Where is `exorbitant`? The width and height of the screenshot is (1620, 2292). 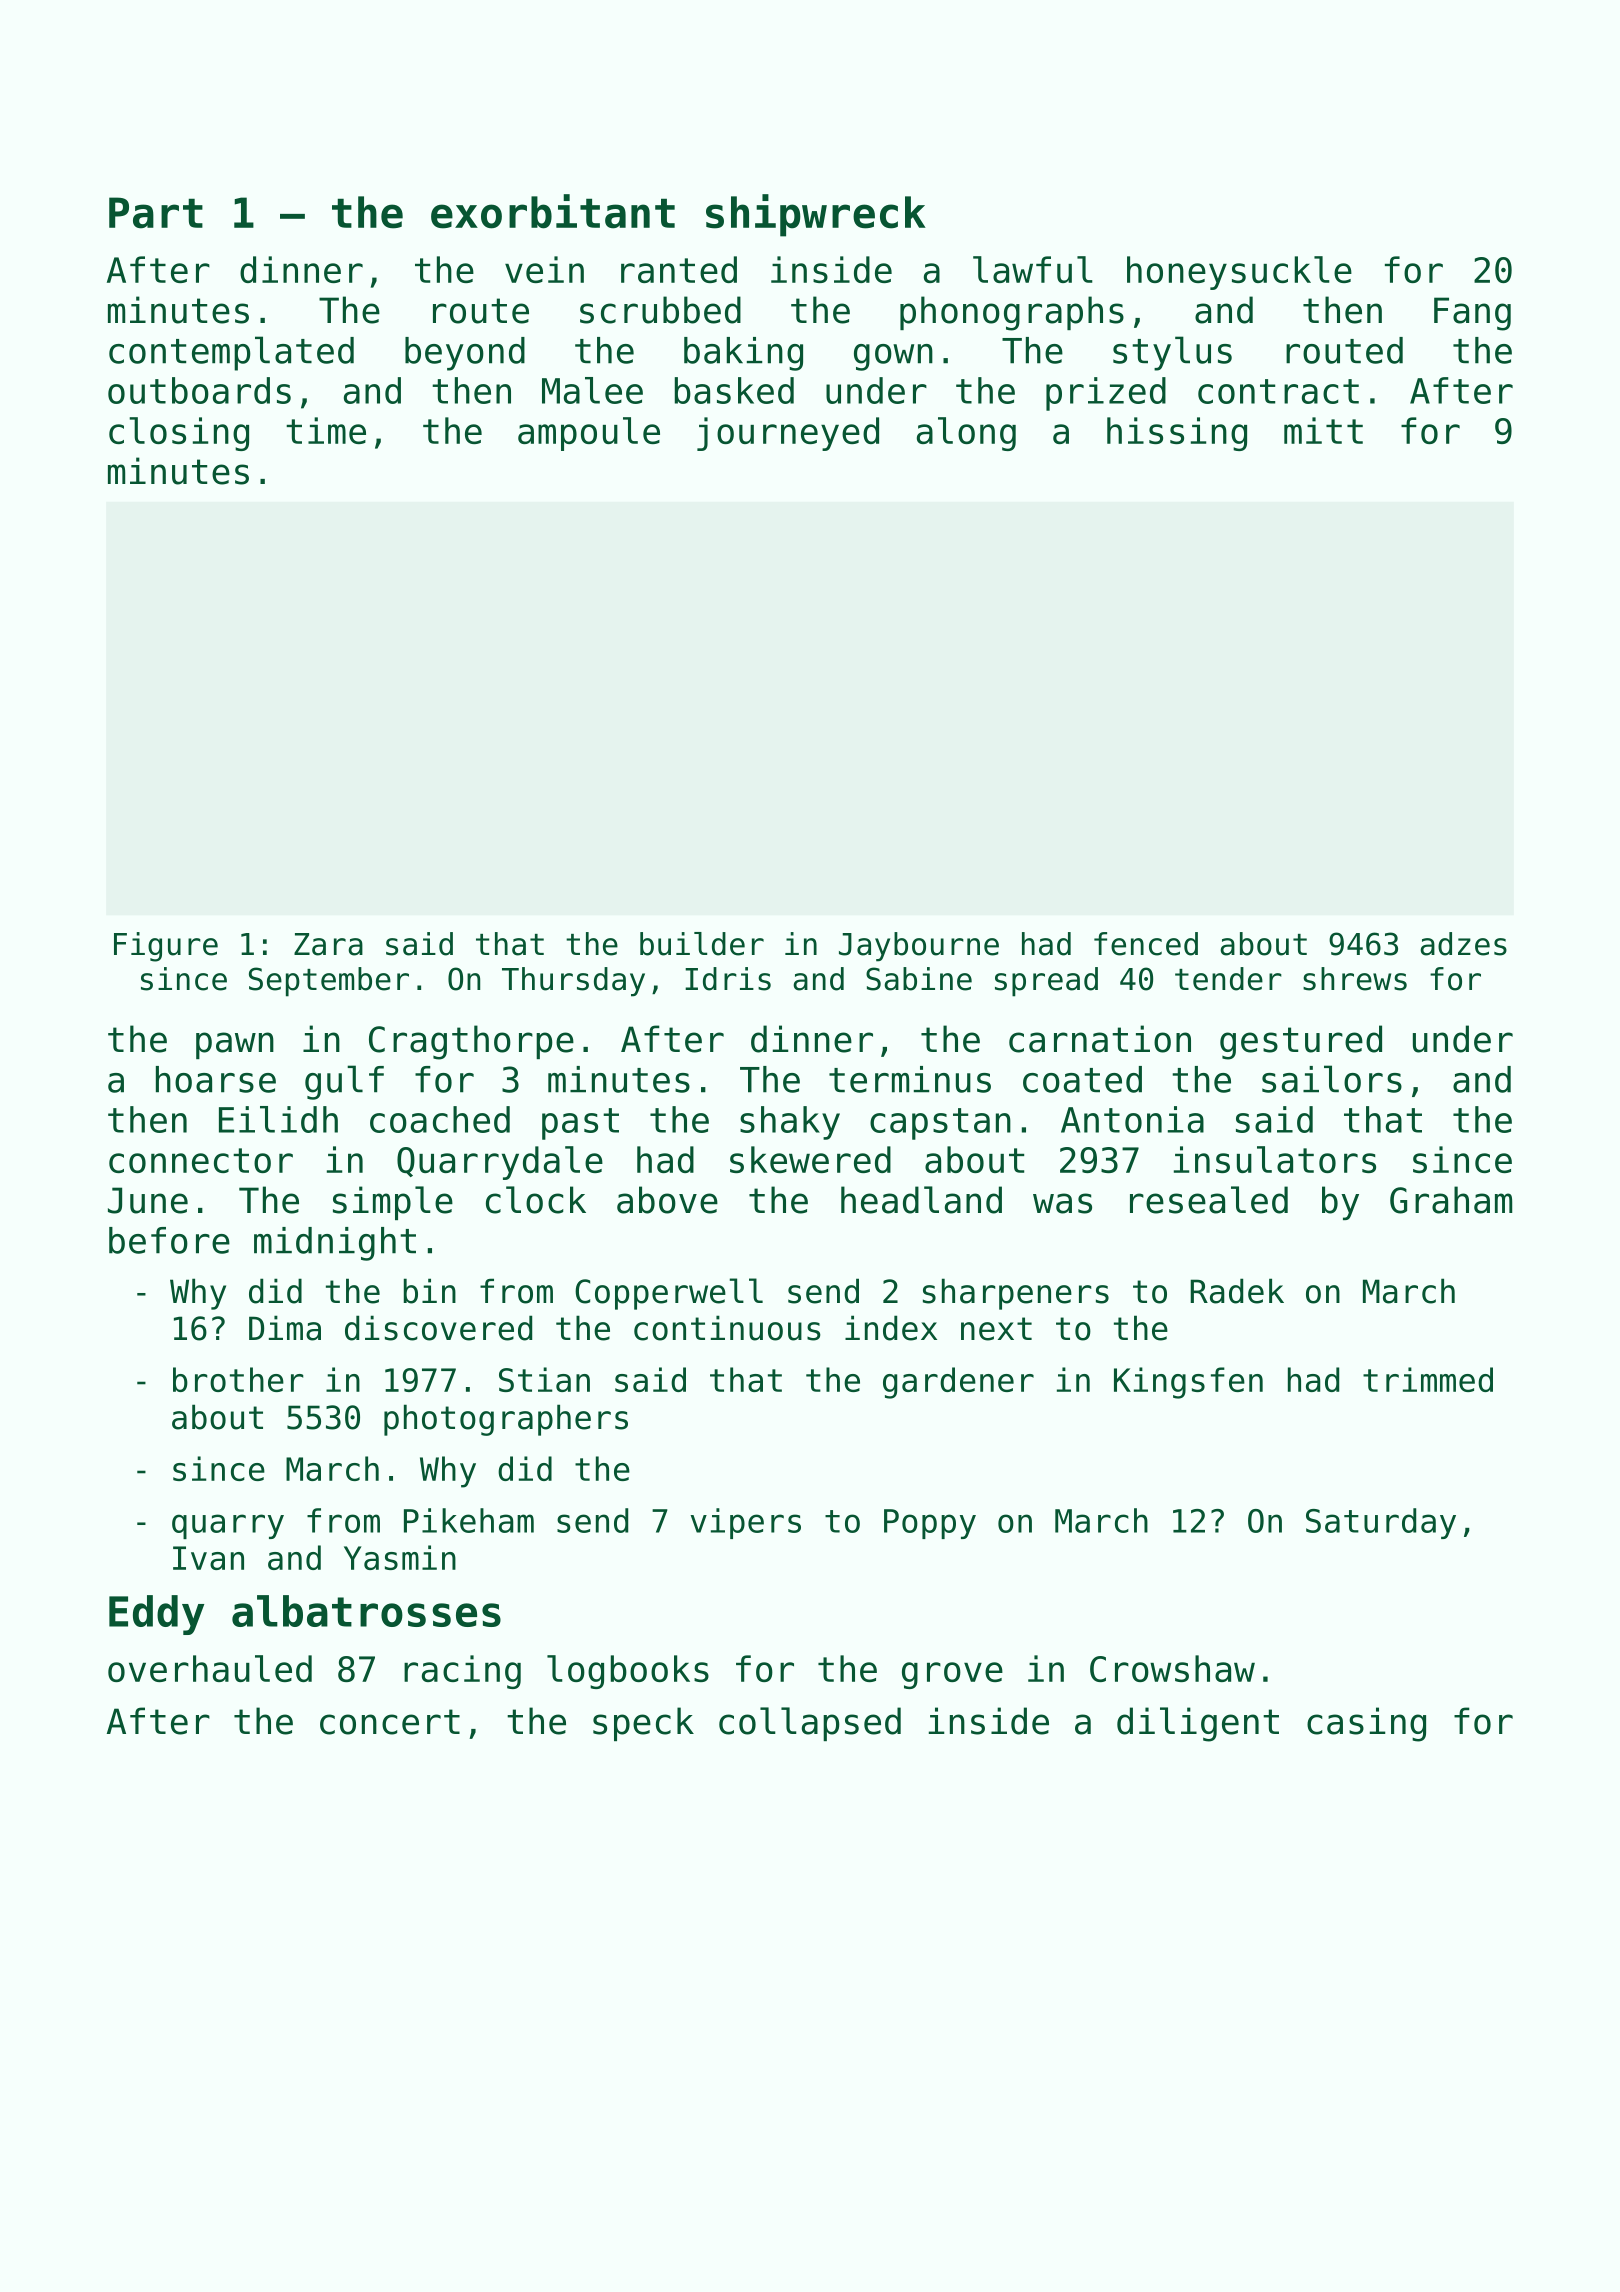
exorbitant is located at coordinates (553, 211).
